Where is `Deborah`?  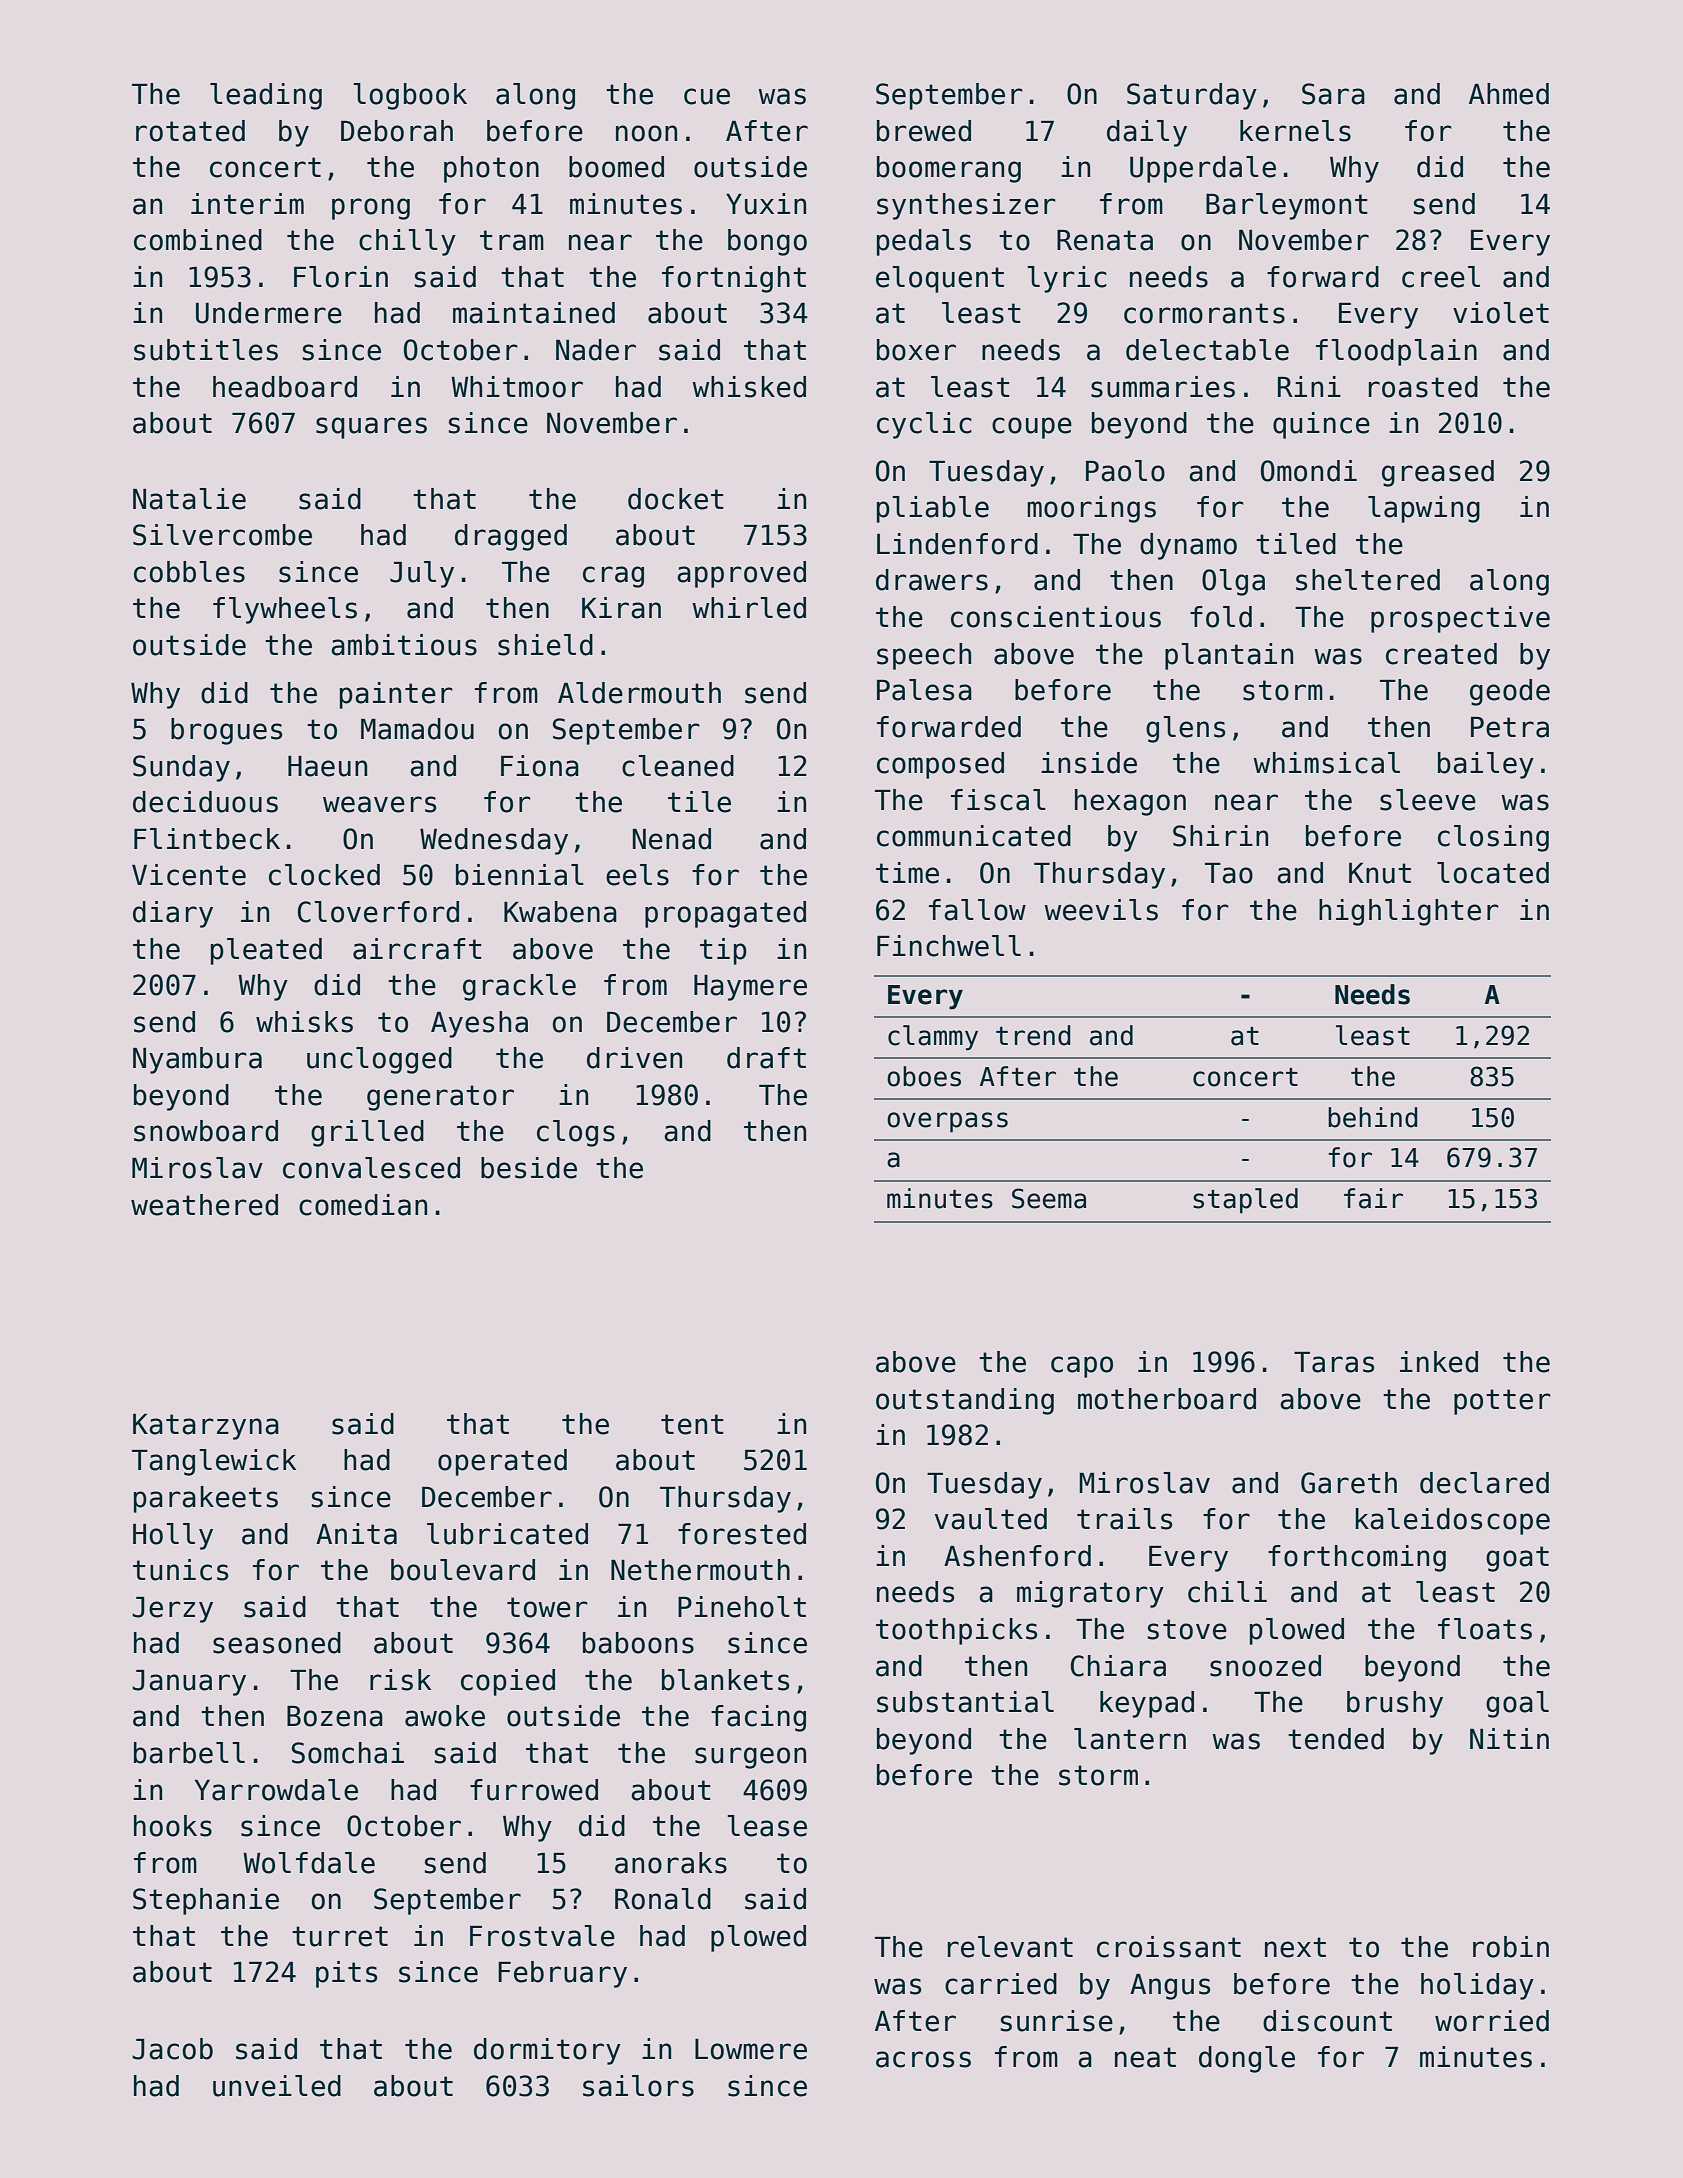
Deborah is located at coordinates (397, 131).
